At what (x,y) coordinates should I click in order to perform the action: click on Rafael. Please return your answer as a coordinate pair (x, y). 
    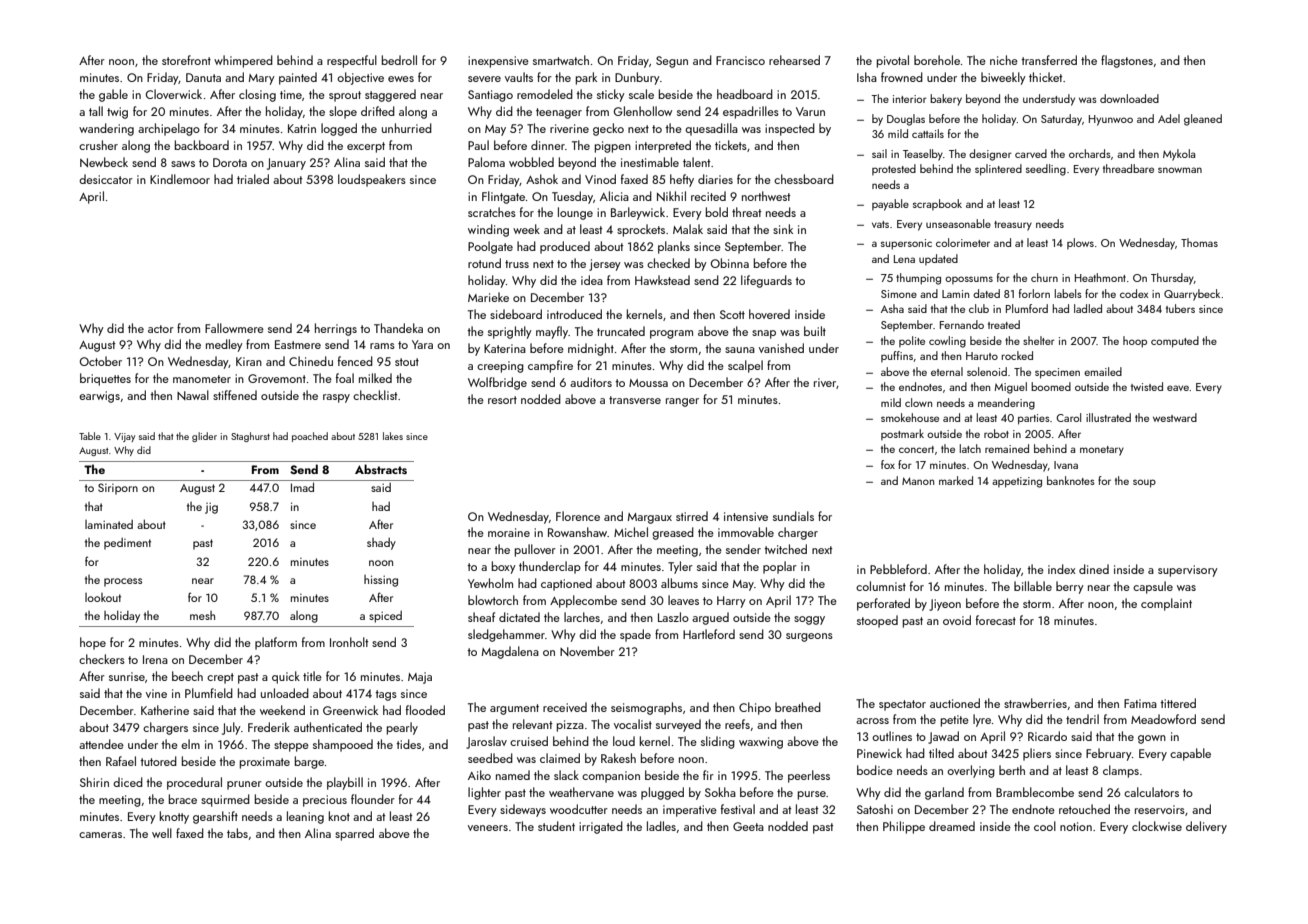
    Looking at the image, I should click on (121, 761).
